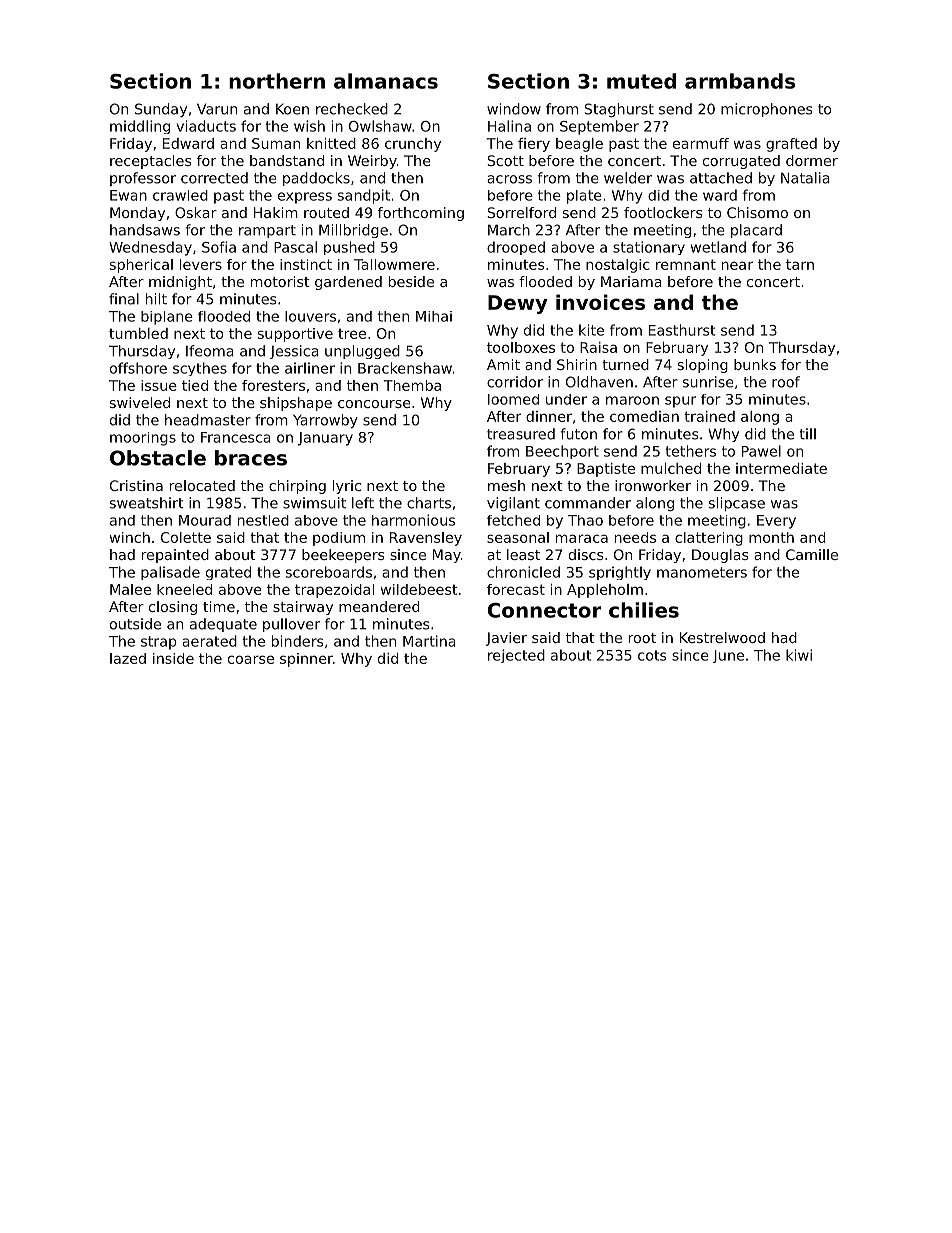  What do you see at coordinates (173, 658) in the screenshot?
I see `inside` at bounding box center [173, 658].
